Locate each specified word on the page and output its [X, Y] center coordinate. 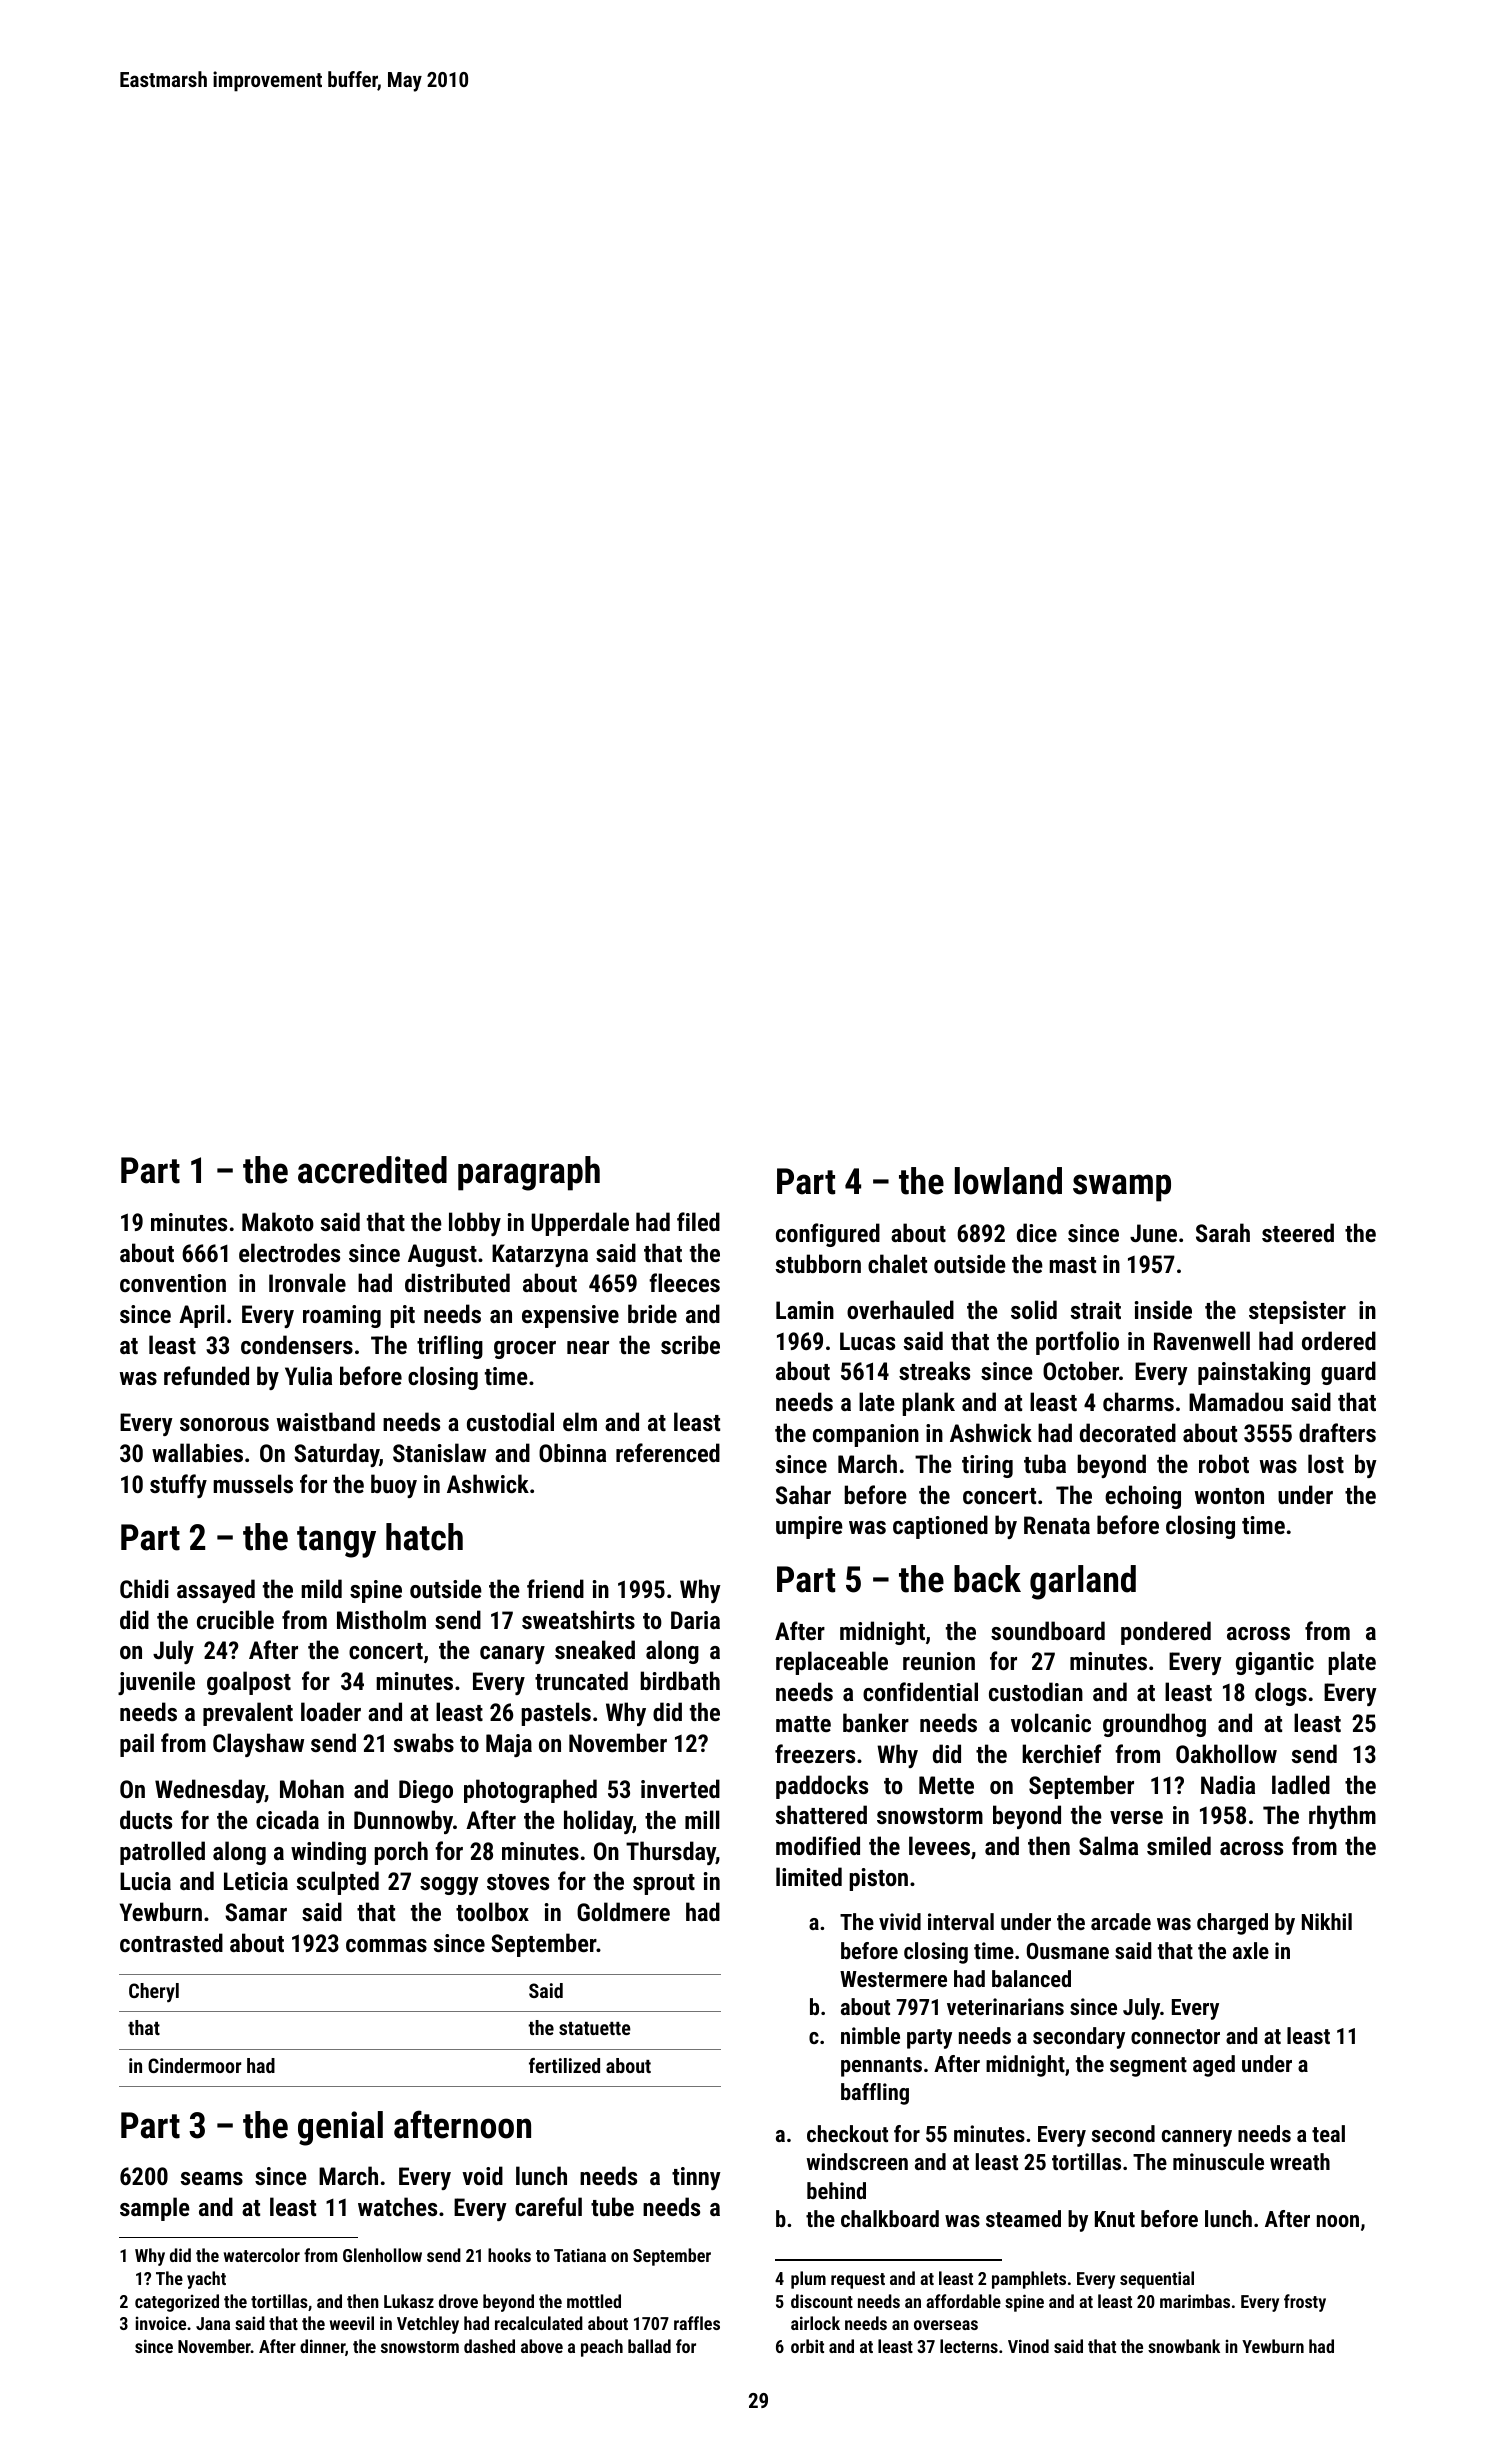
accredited [372, 1170]
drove [458, 2301]
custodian [1036, 1691]
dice [1037, 1232]
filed [698, 1221]
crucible [235, 1619]
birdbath [680, 1680]
